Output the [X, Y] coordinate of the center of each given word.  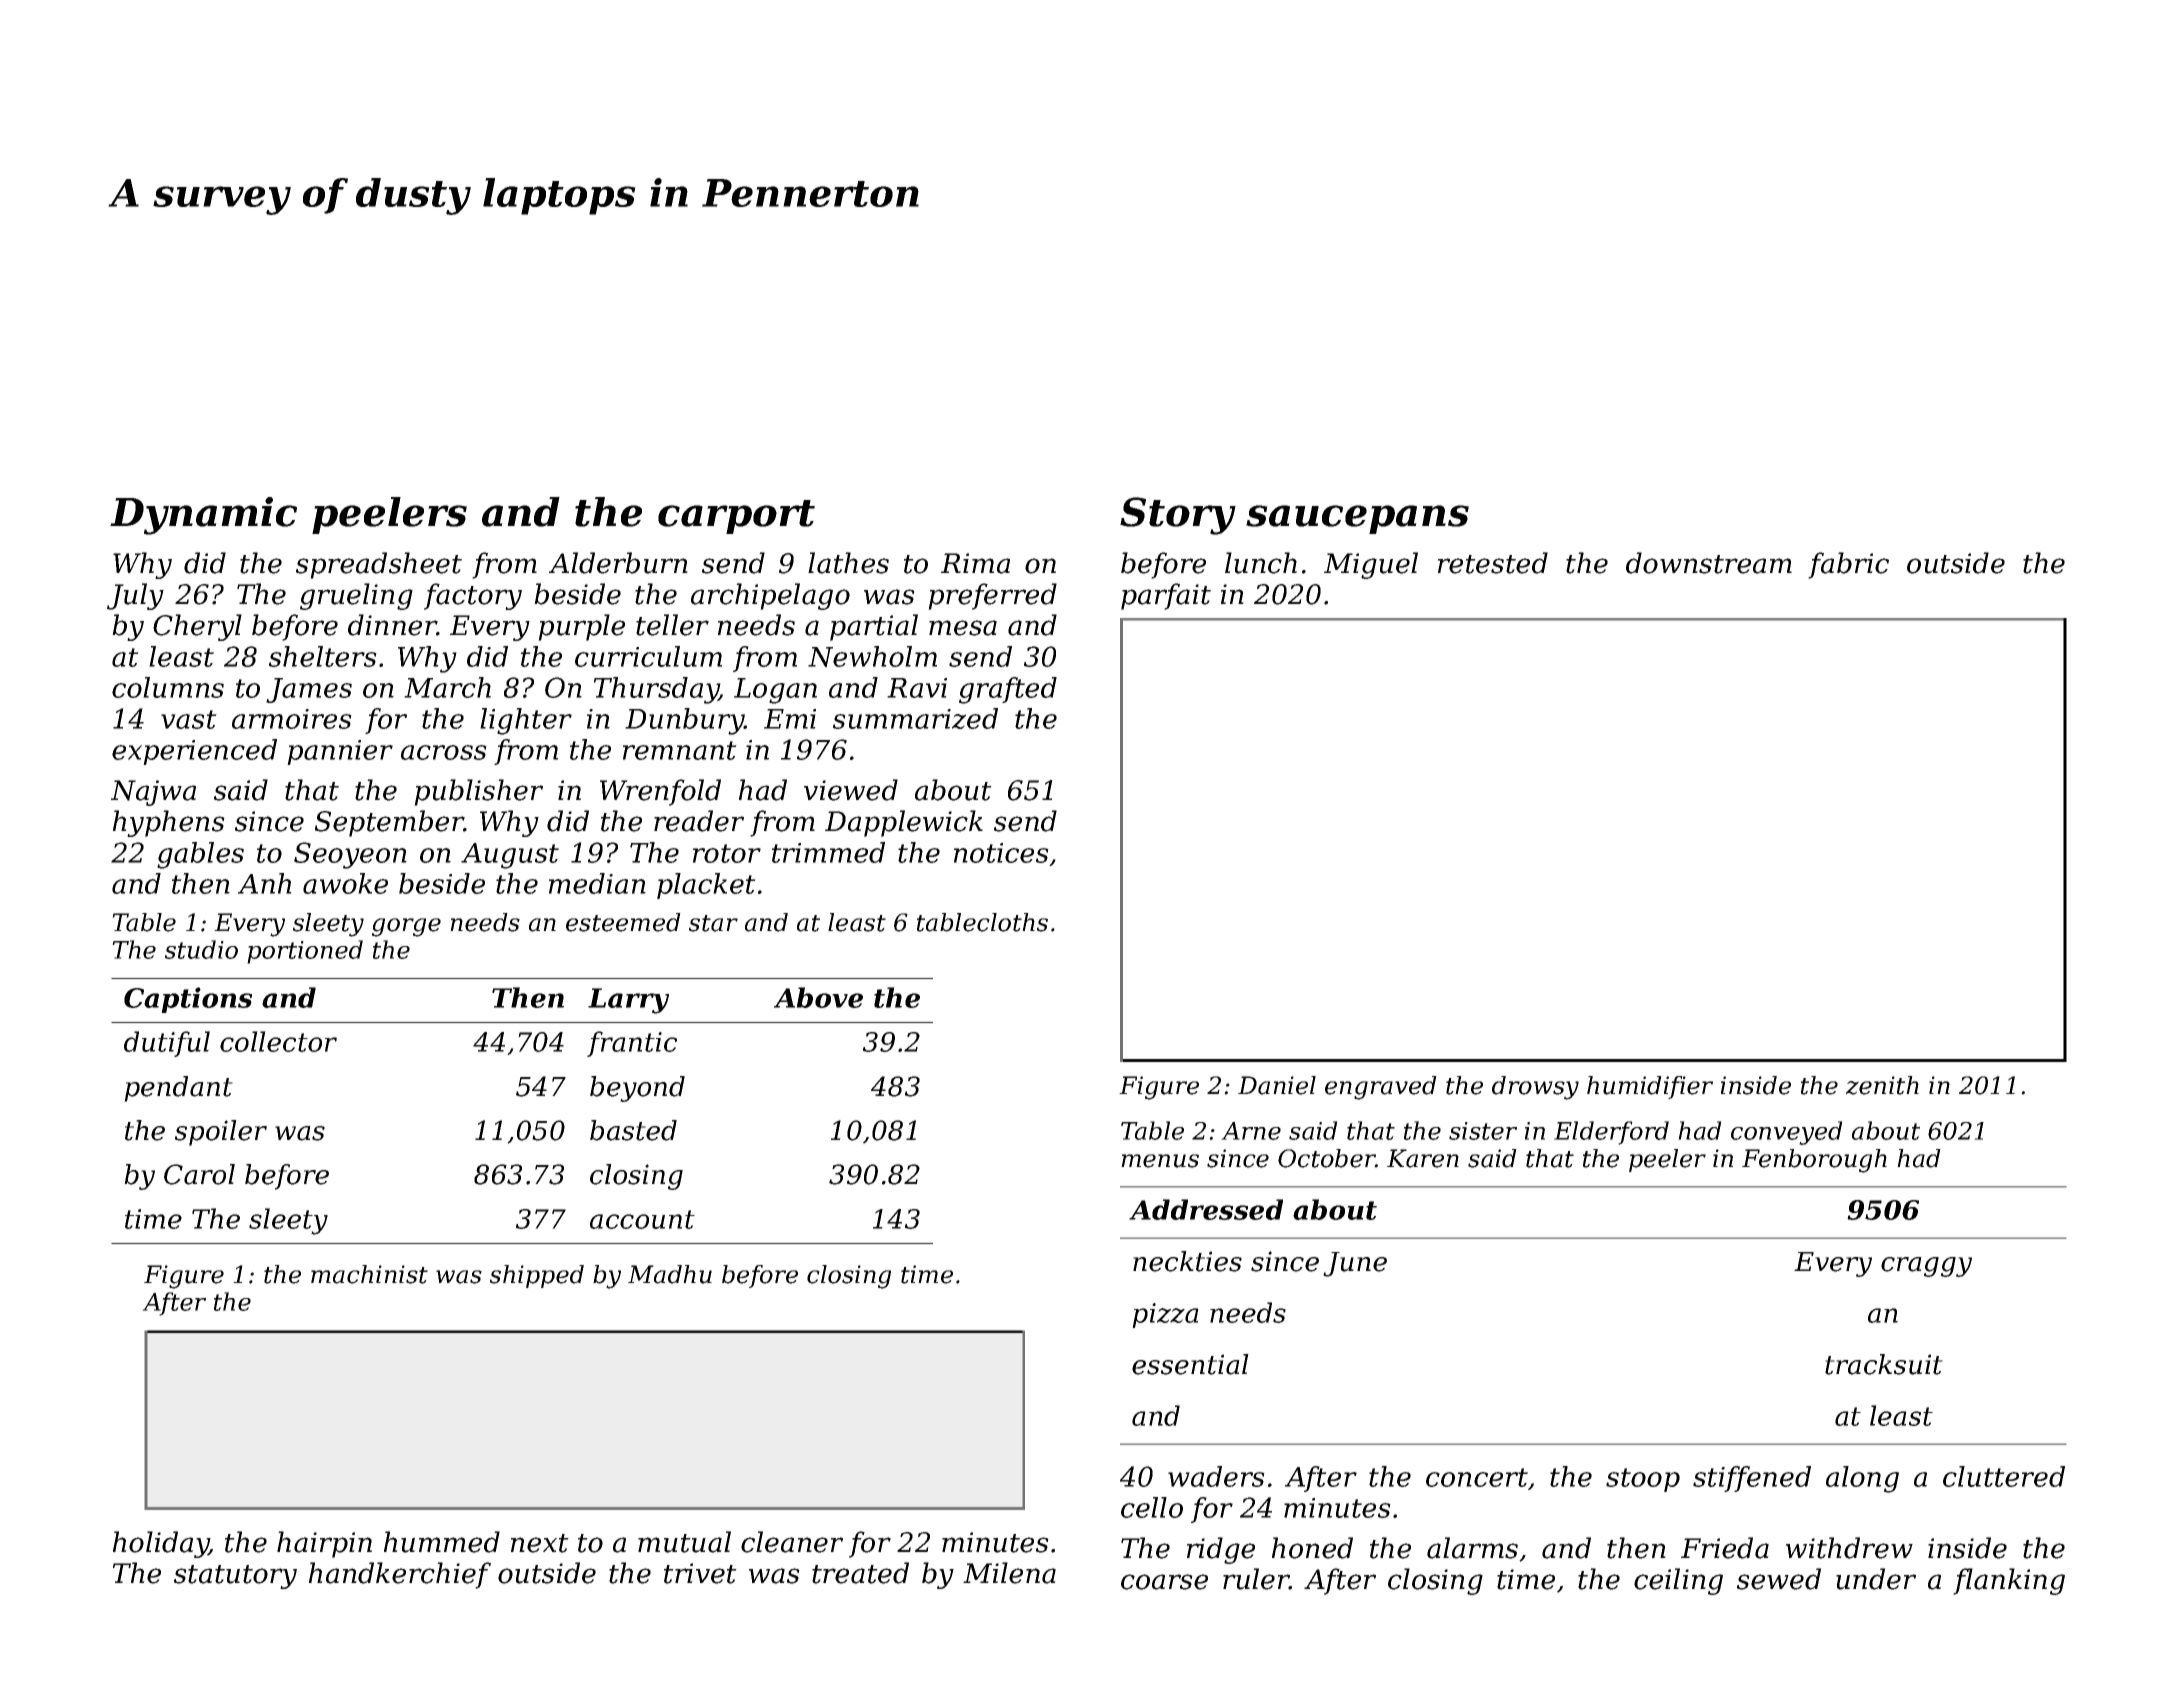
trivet [700, 1573]
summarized [915, 718]
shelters [323, 656]
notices [1001, 853]
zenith [1882, 1085]
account [642, 1219]
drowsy [1535, 1088]
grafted [1008, 690]
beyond [637, 1089]
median [597, 883]
